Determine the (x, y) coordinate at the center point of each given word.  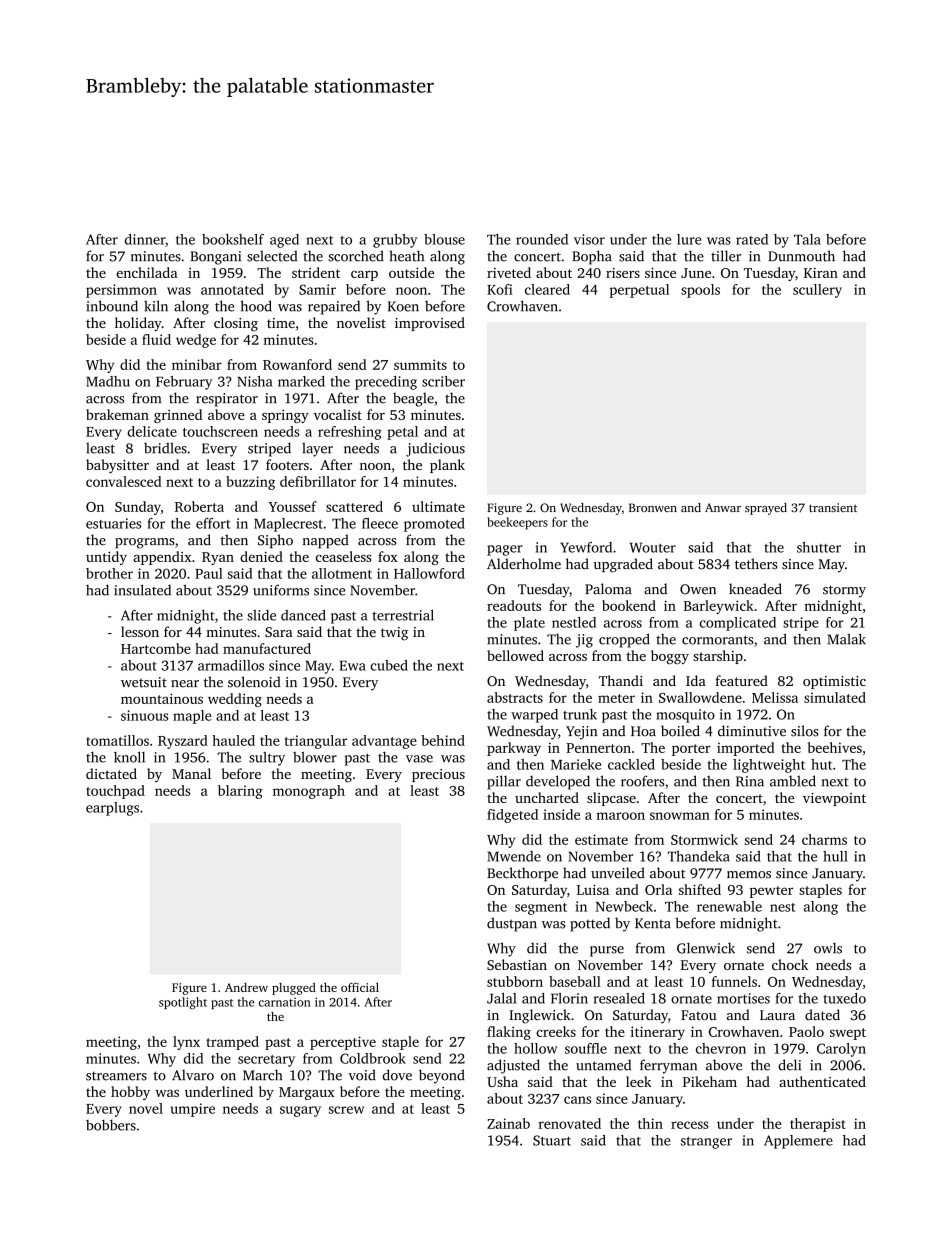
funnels (734, 981)
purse (607, 951)
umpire (192, 1110)
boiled (680, 731)
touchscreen (220, 431)
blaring (240, 792)
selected (272, 256)
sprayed (766, 509)
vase (419, 759)
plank (447, 466)
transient (833, 507)
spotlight (183, 1003)
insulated (142, 590)
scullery (817, 291)
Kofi (500, 289)
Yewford (586, 547)
